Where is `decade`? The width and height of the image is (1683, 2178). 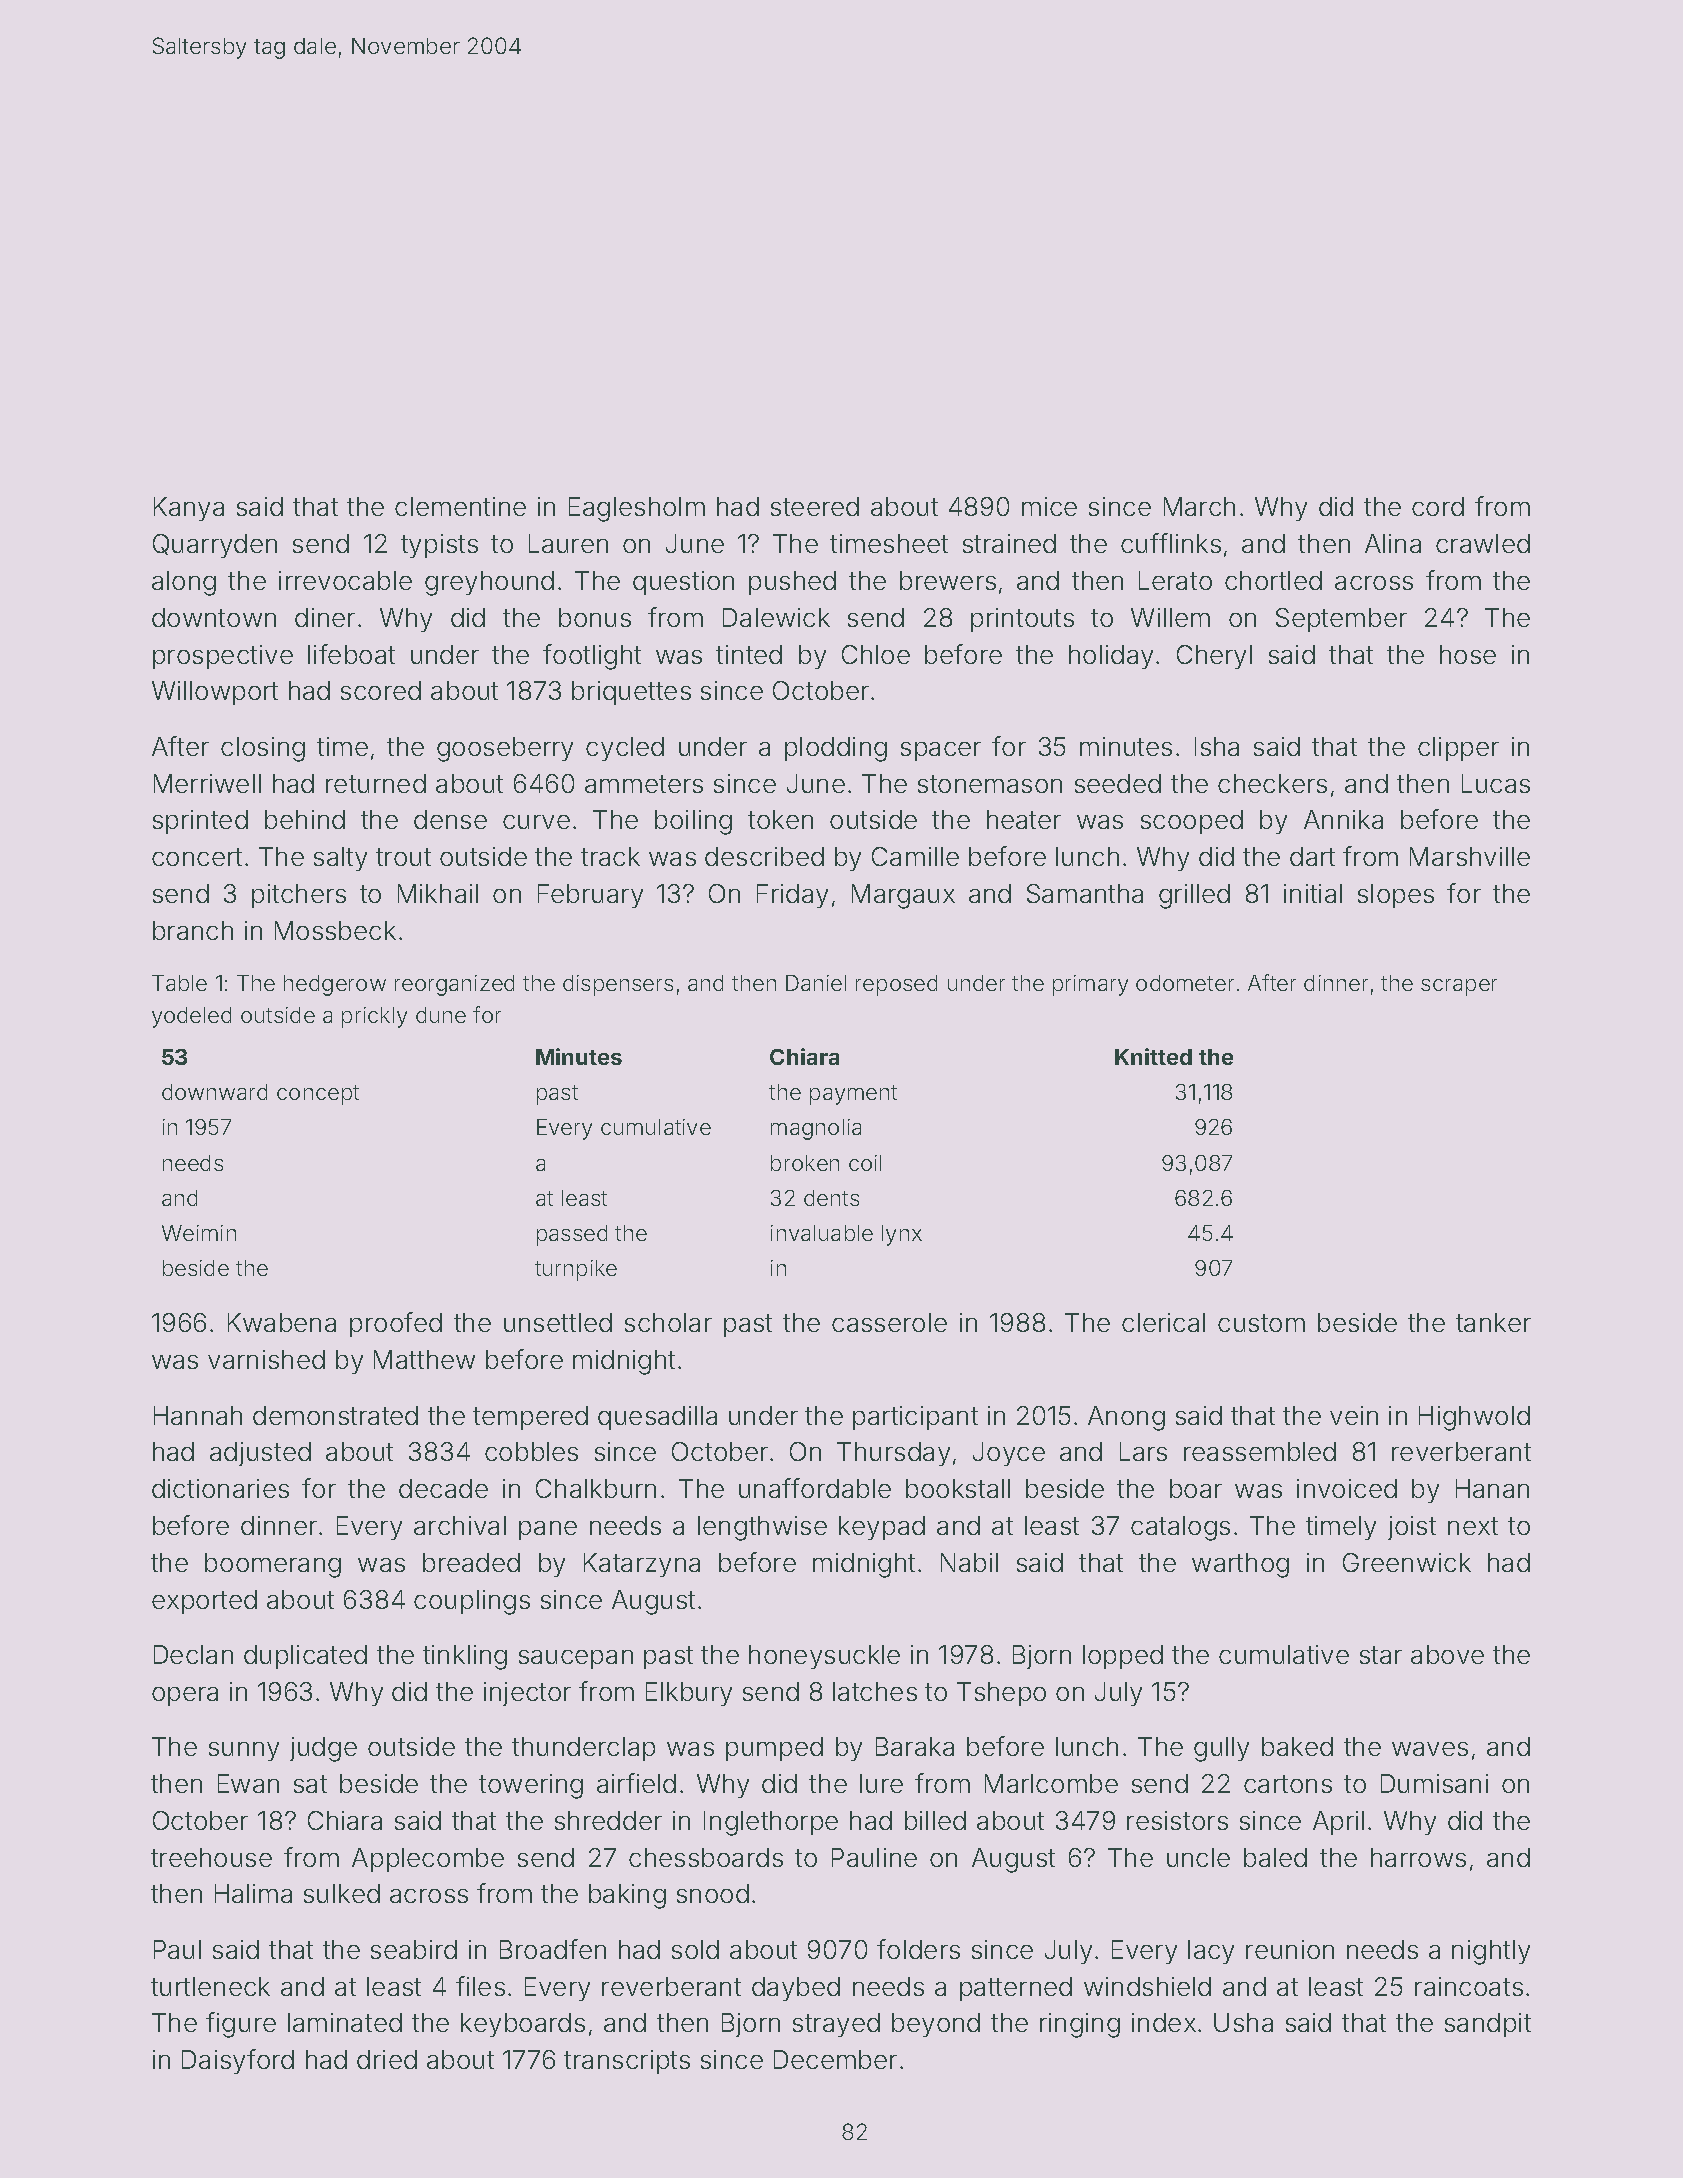
decade is located at coordinates (443, 1488).
